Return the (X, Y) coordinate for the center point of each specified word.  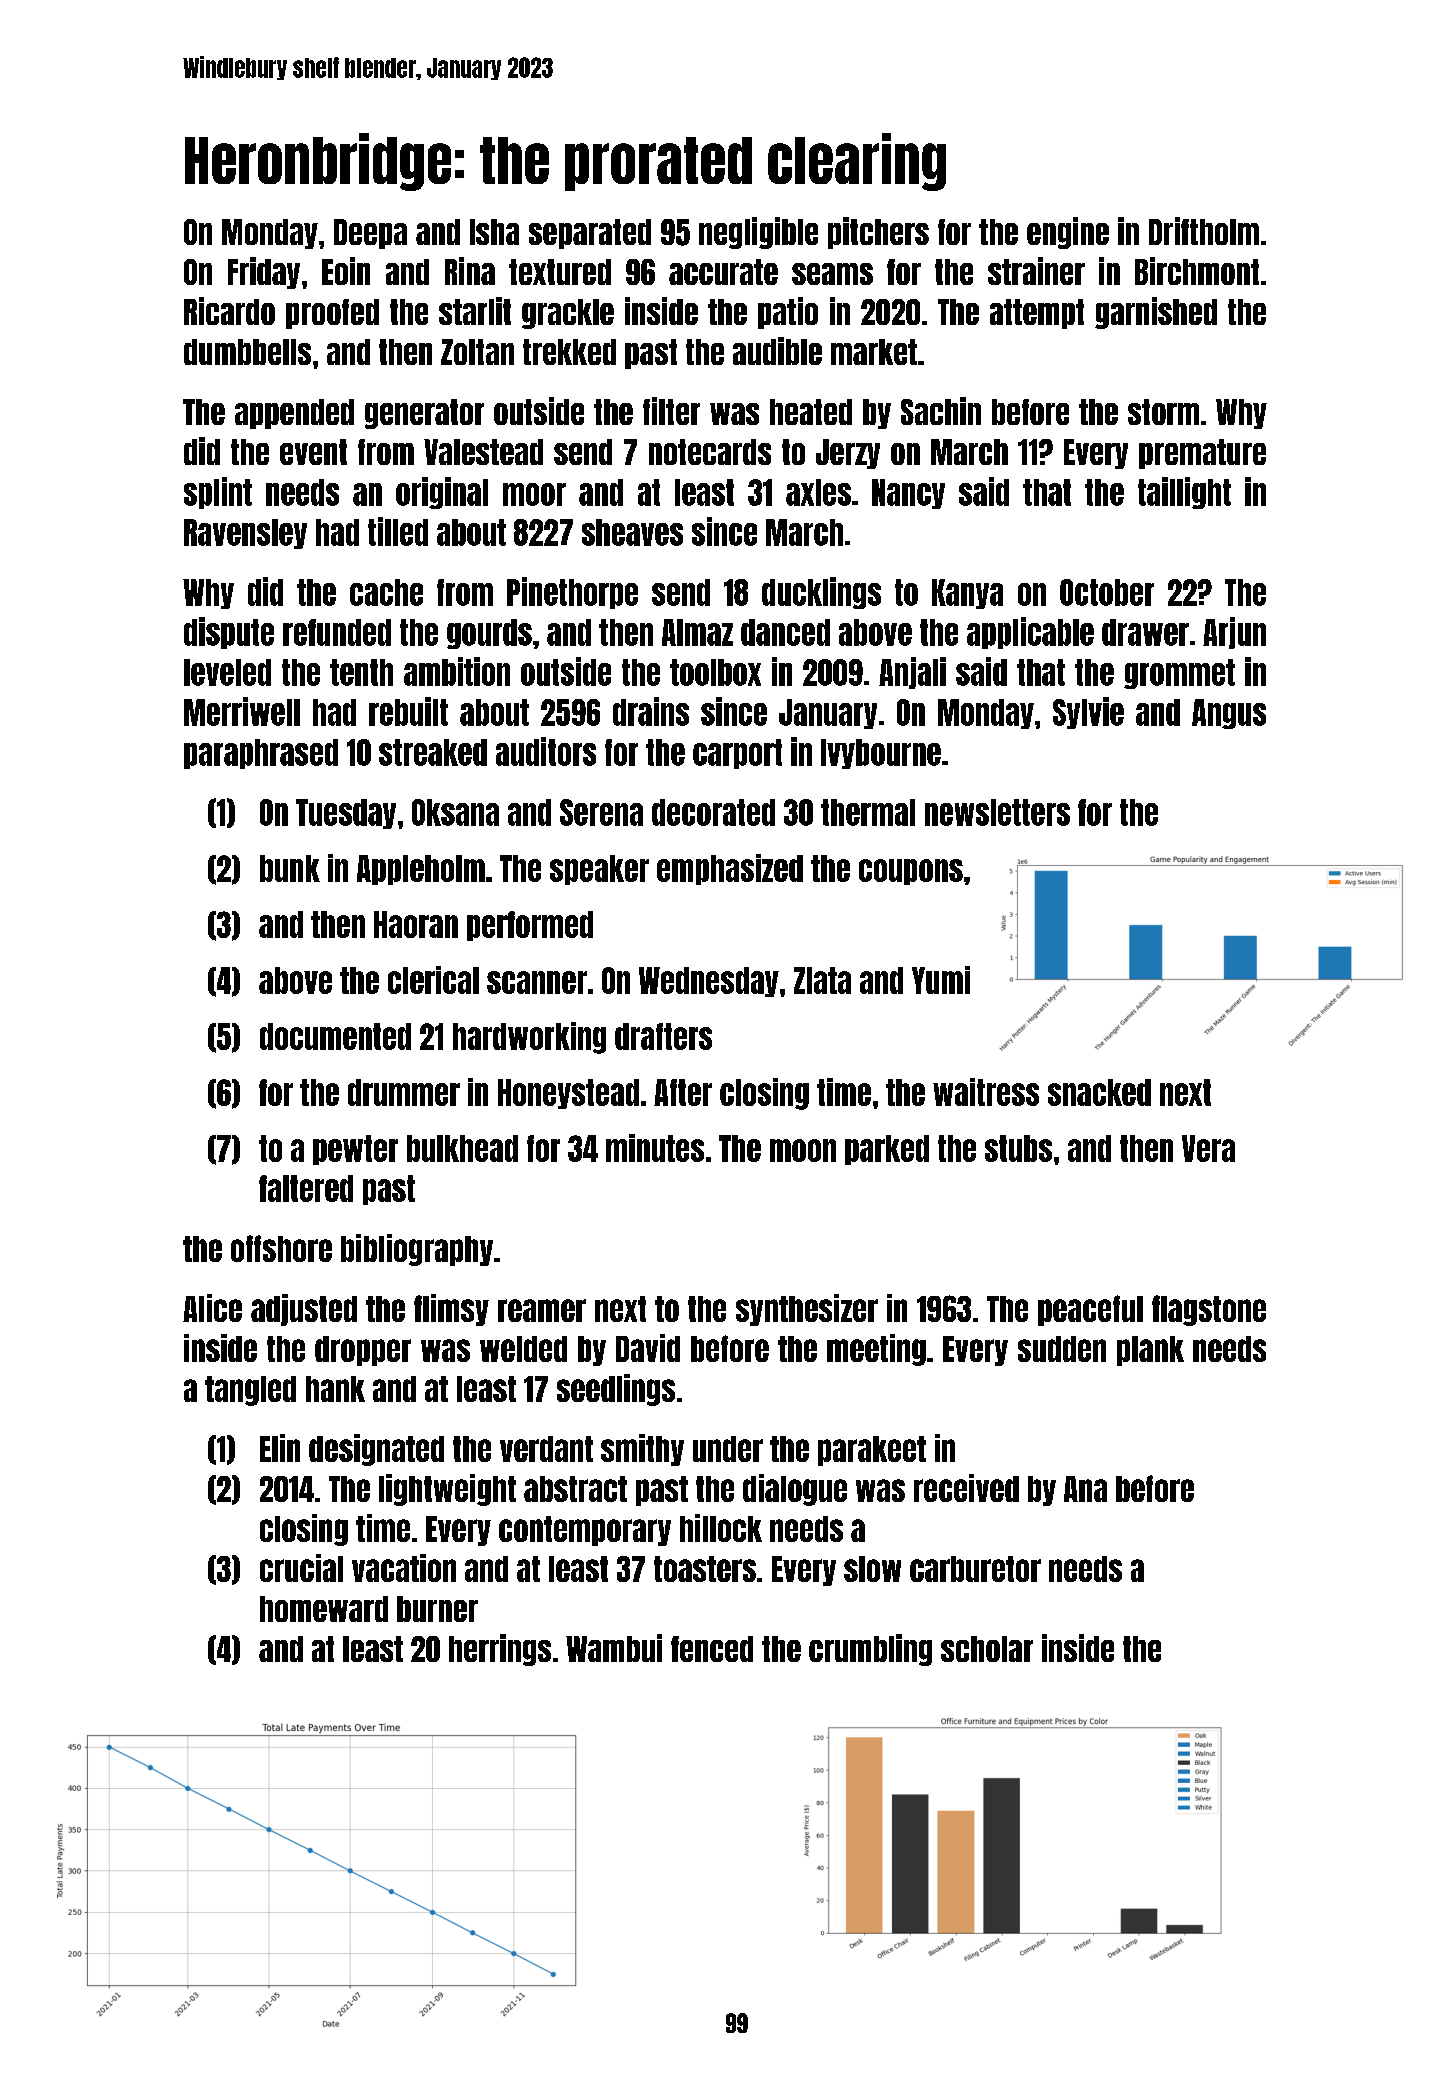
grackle (568, 314)
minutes (655, 1148)
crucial (301, 1568)
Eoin (346, 271)
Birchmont (1197, 271)
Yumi (941, 980)
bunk (290, 868)
